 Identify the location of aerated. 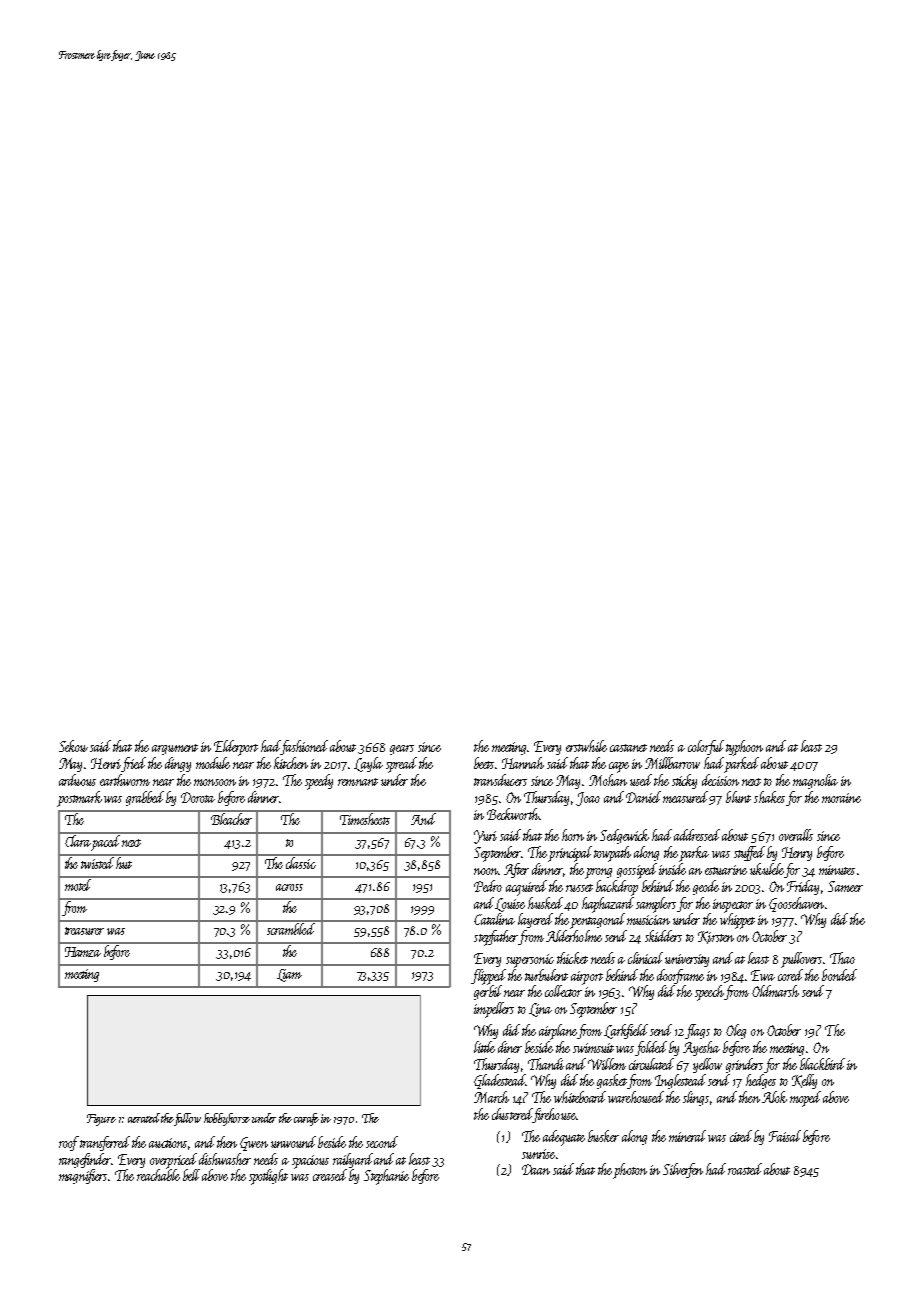
(144, 1118).
